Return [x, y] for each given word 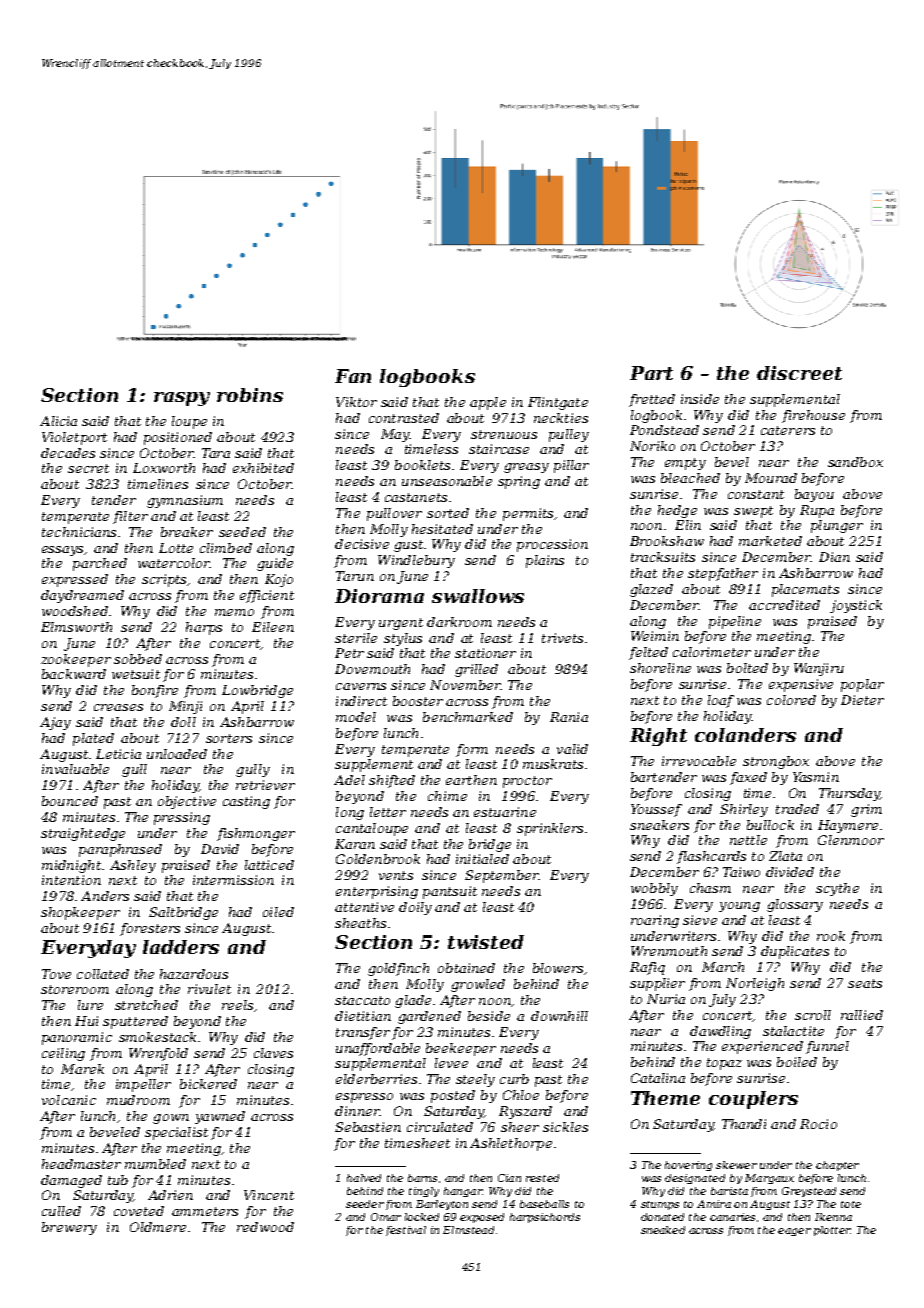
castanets [416, 497]
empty [685, 464]
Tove [56, 974]
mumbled [155, 1164]
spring [519, 482]
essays [62, 551]
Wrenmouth [669, 951]
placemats [805, 590]
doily [415, 908]
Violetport [74, 438]
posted [453, 1096]
